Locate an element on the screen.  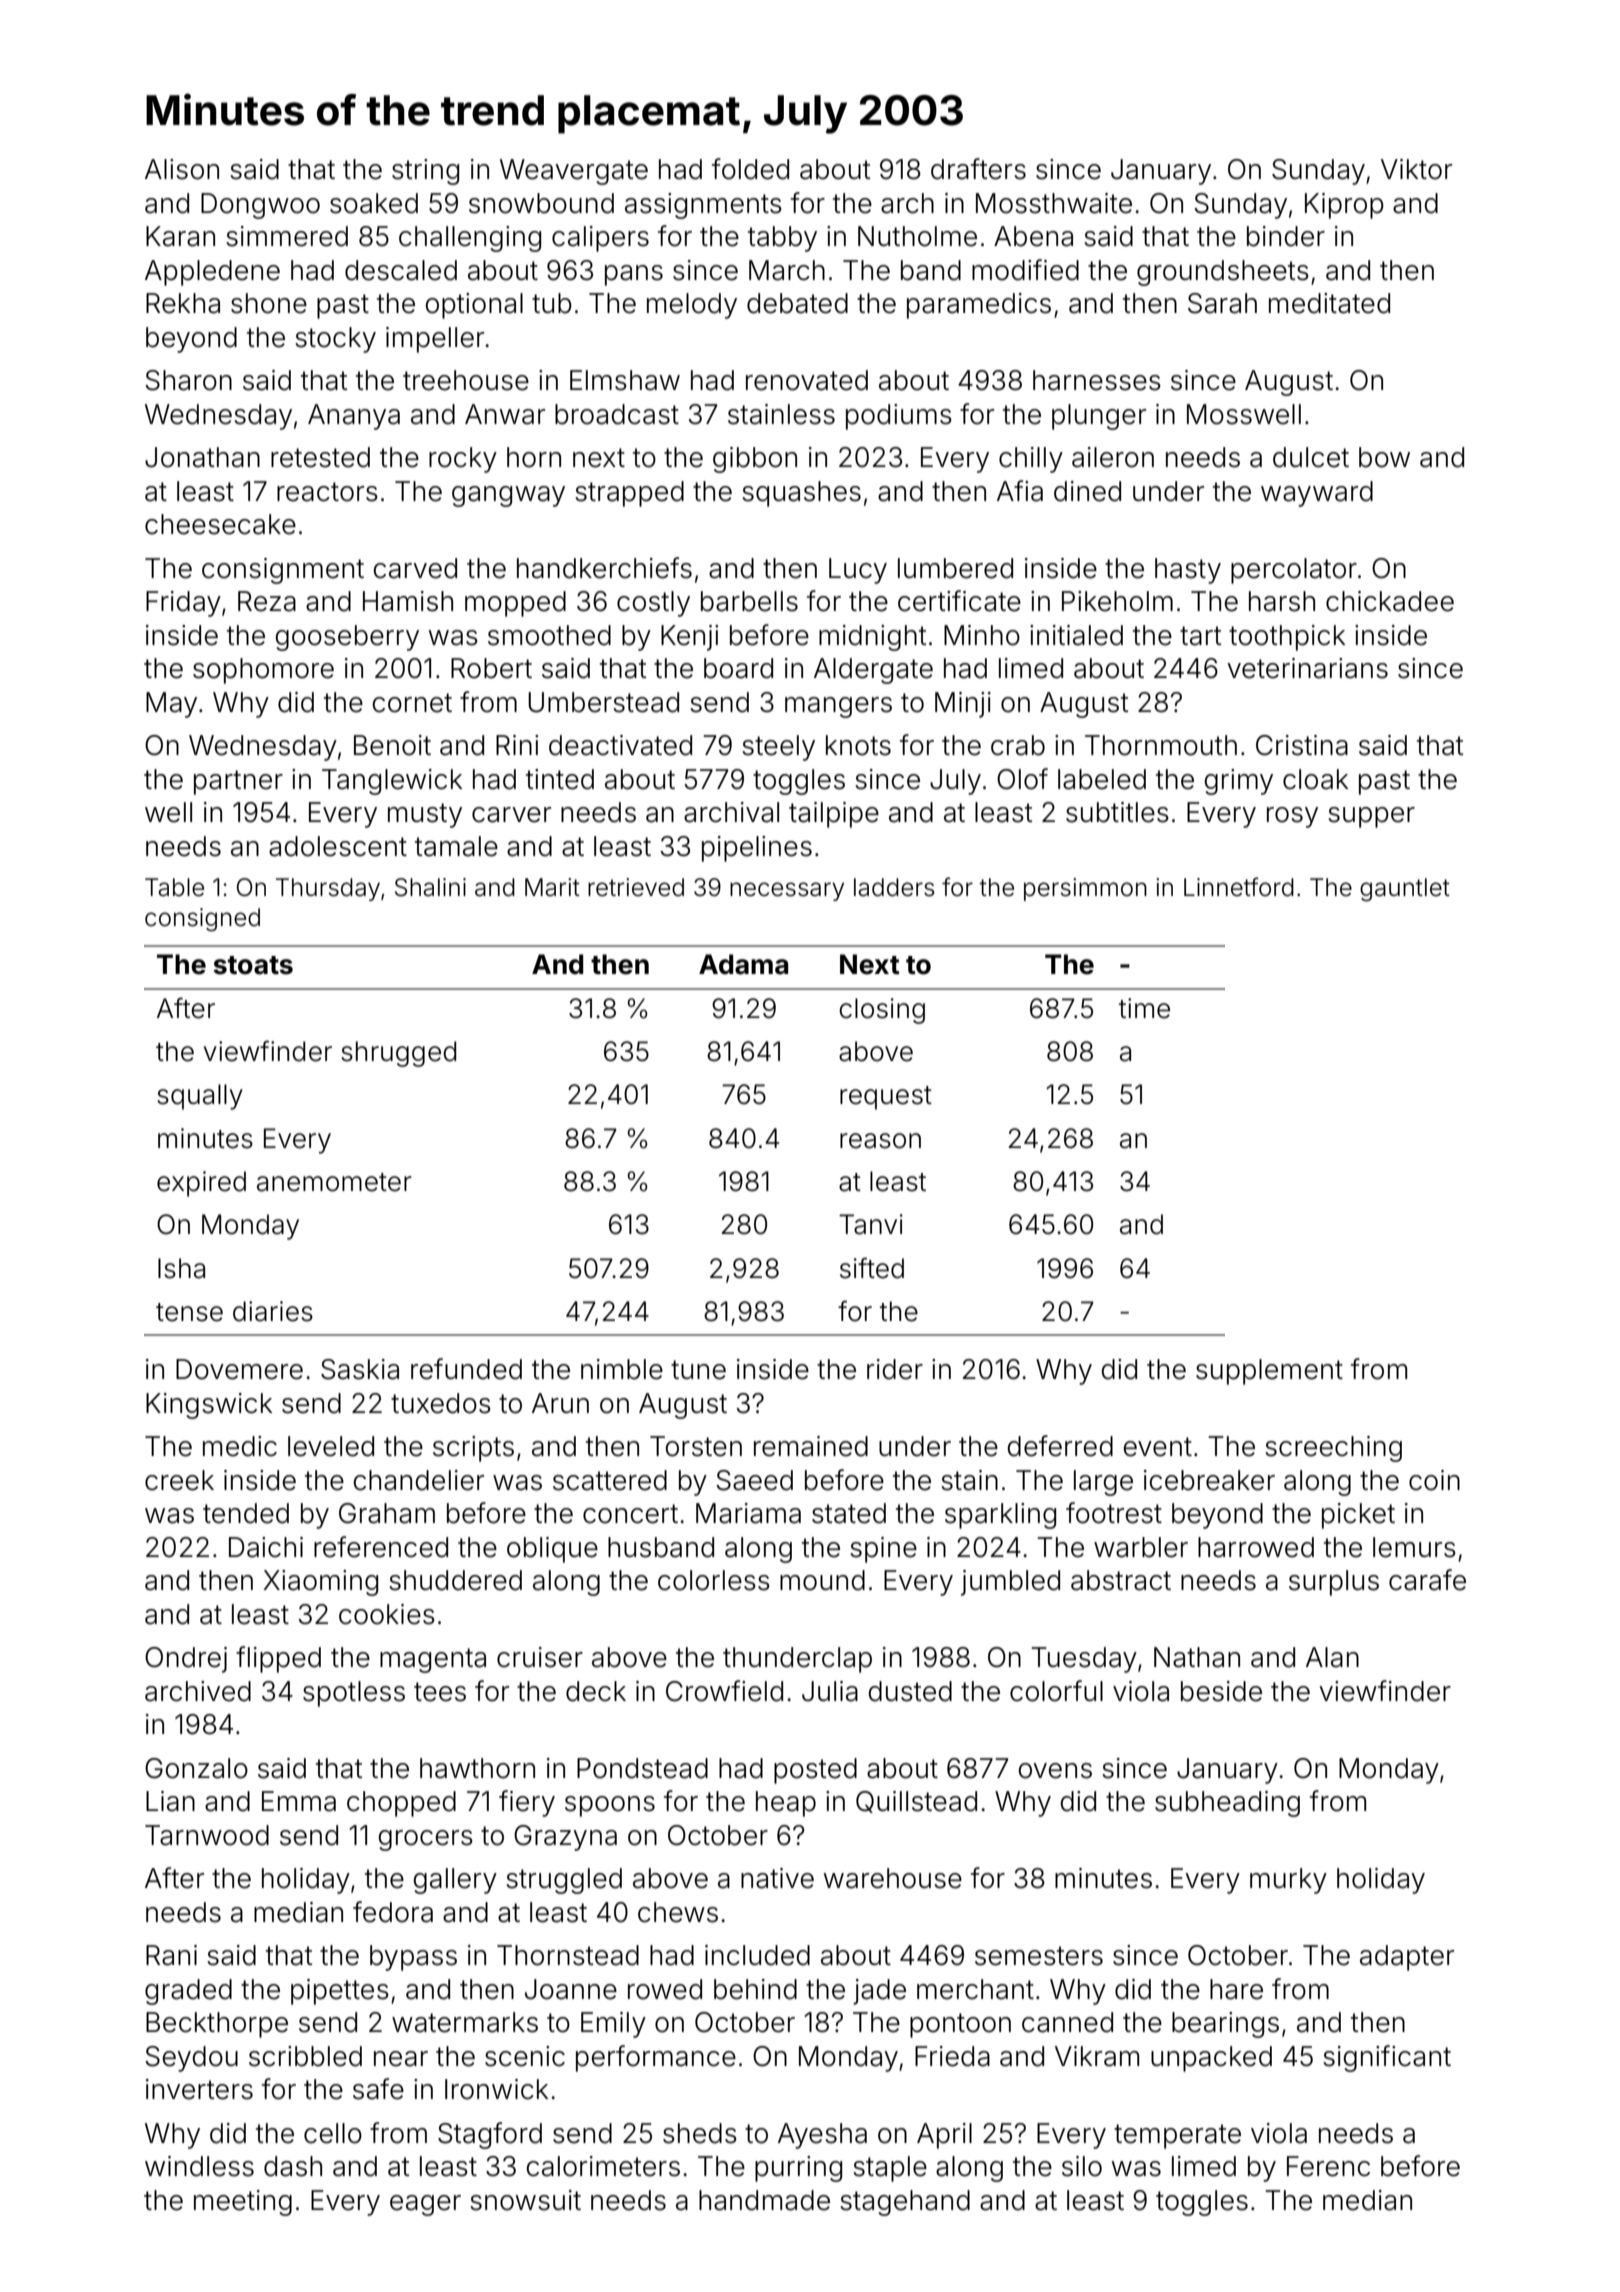
coin is located at coordinates (1434, 1480).
